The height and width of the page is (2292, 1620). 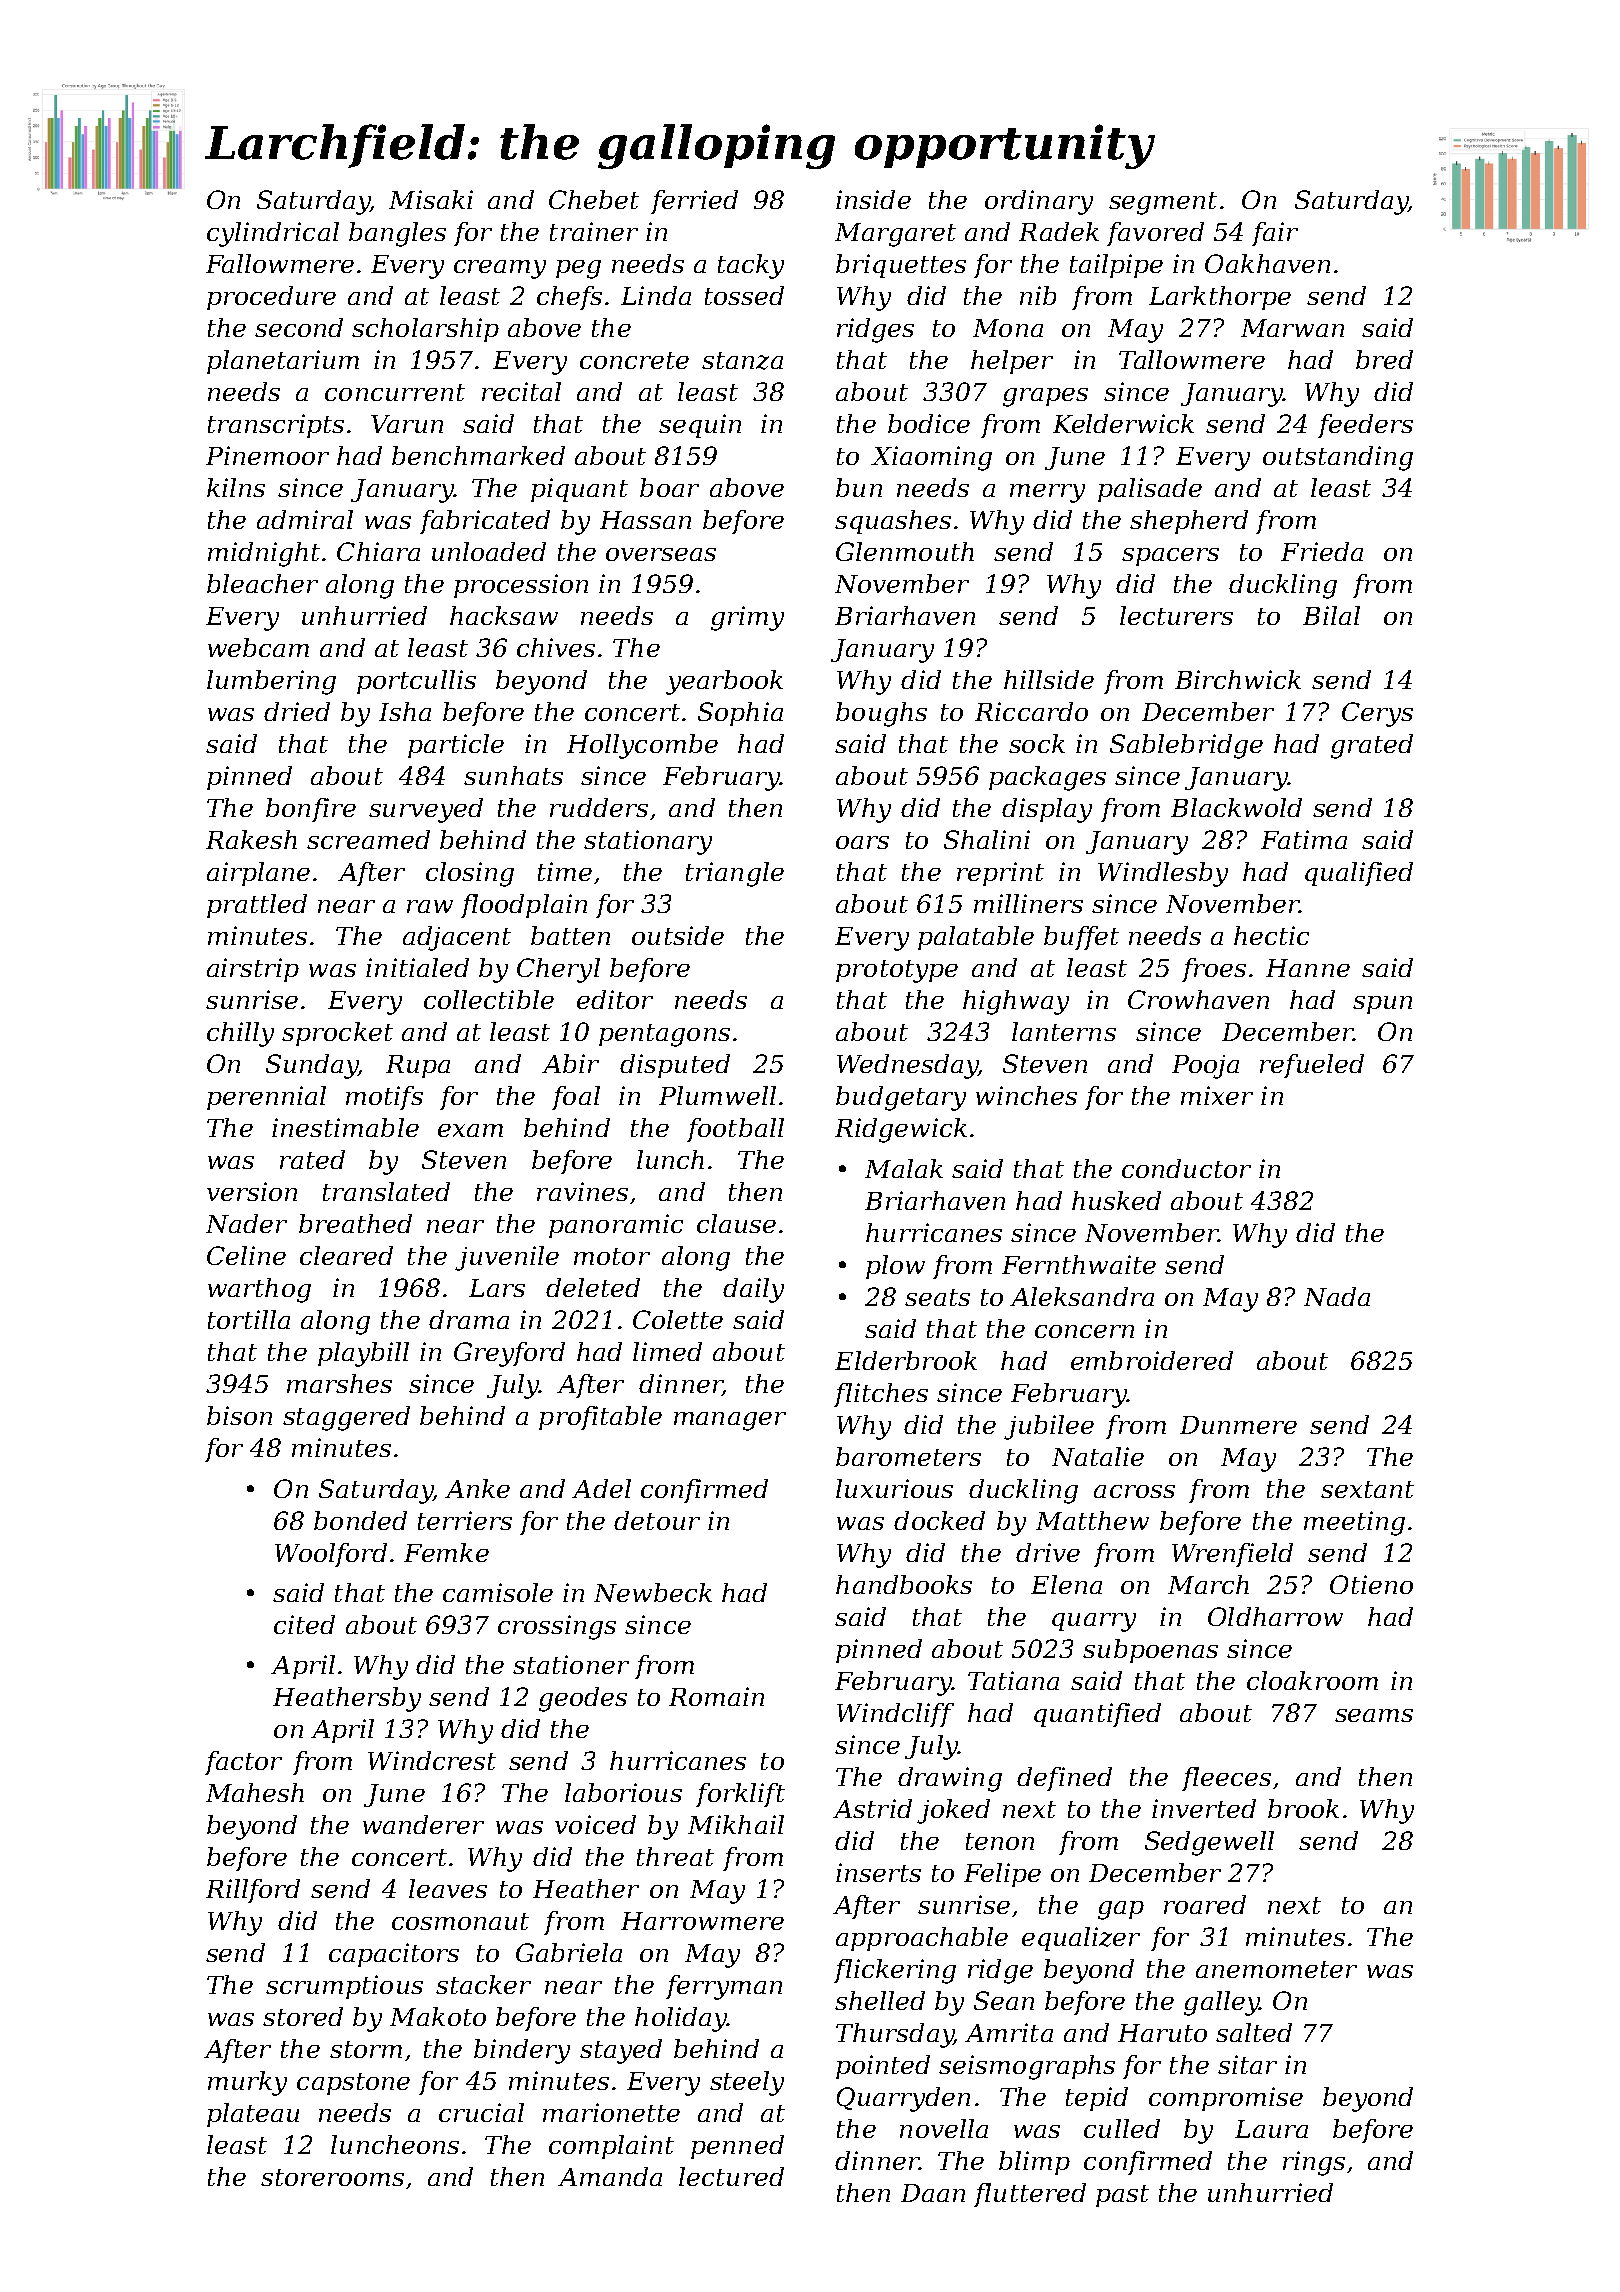 What do you see at coordinates (470, 1130) in the page?
I see `exam` at bounding box center [470, 1130].
